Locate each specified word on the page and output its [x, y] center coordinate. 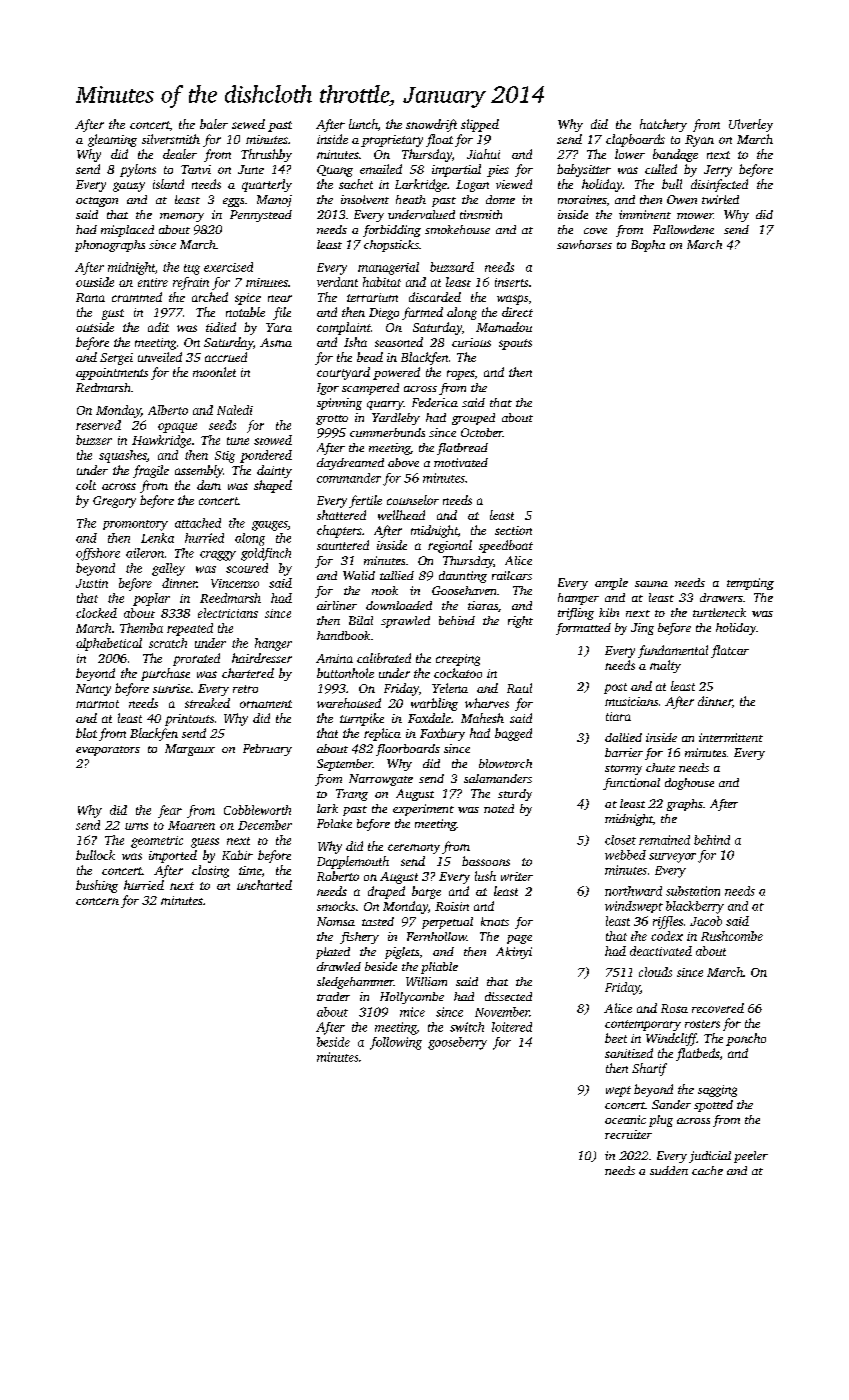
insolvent [365, 199]
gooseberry [457, 1043]
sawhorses [584, 244]
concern [97, 901]
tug [192, 269]
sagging [717, 1091]
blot [86, 733]
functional [631, 784]
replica [382, 734]
